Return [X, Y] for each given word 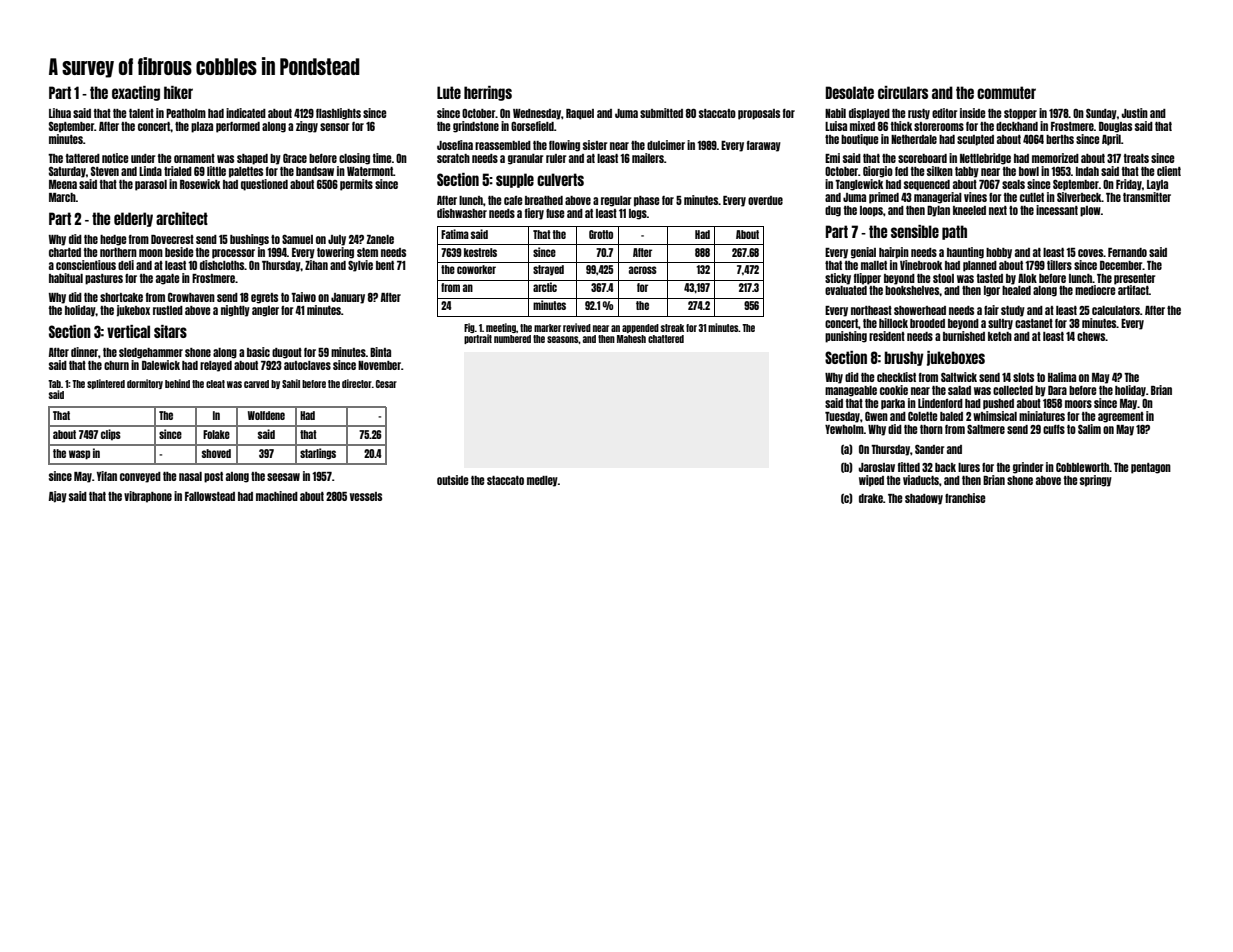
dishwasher [462, 213]
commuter [1006, 92]
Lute [449, 92]
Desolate [850, 92]
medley [542, 481]
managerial [938, 198]
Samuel [297, 239]
